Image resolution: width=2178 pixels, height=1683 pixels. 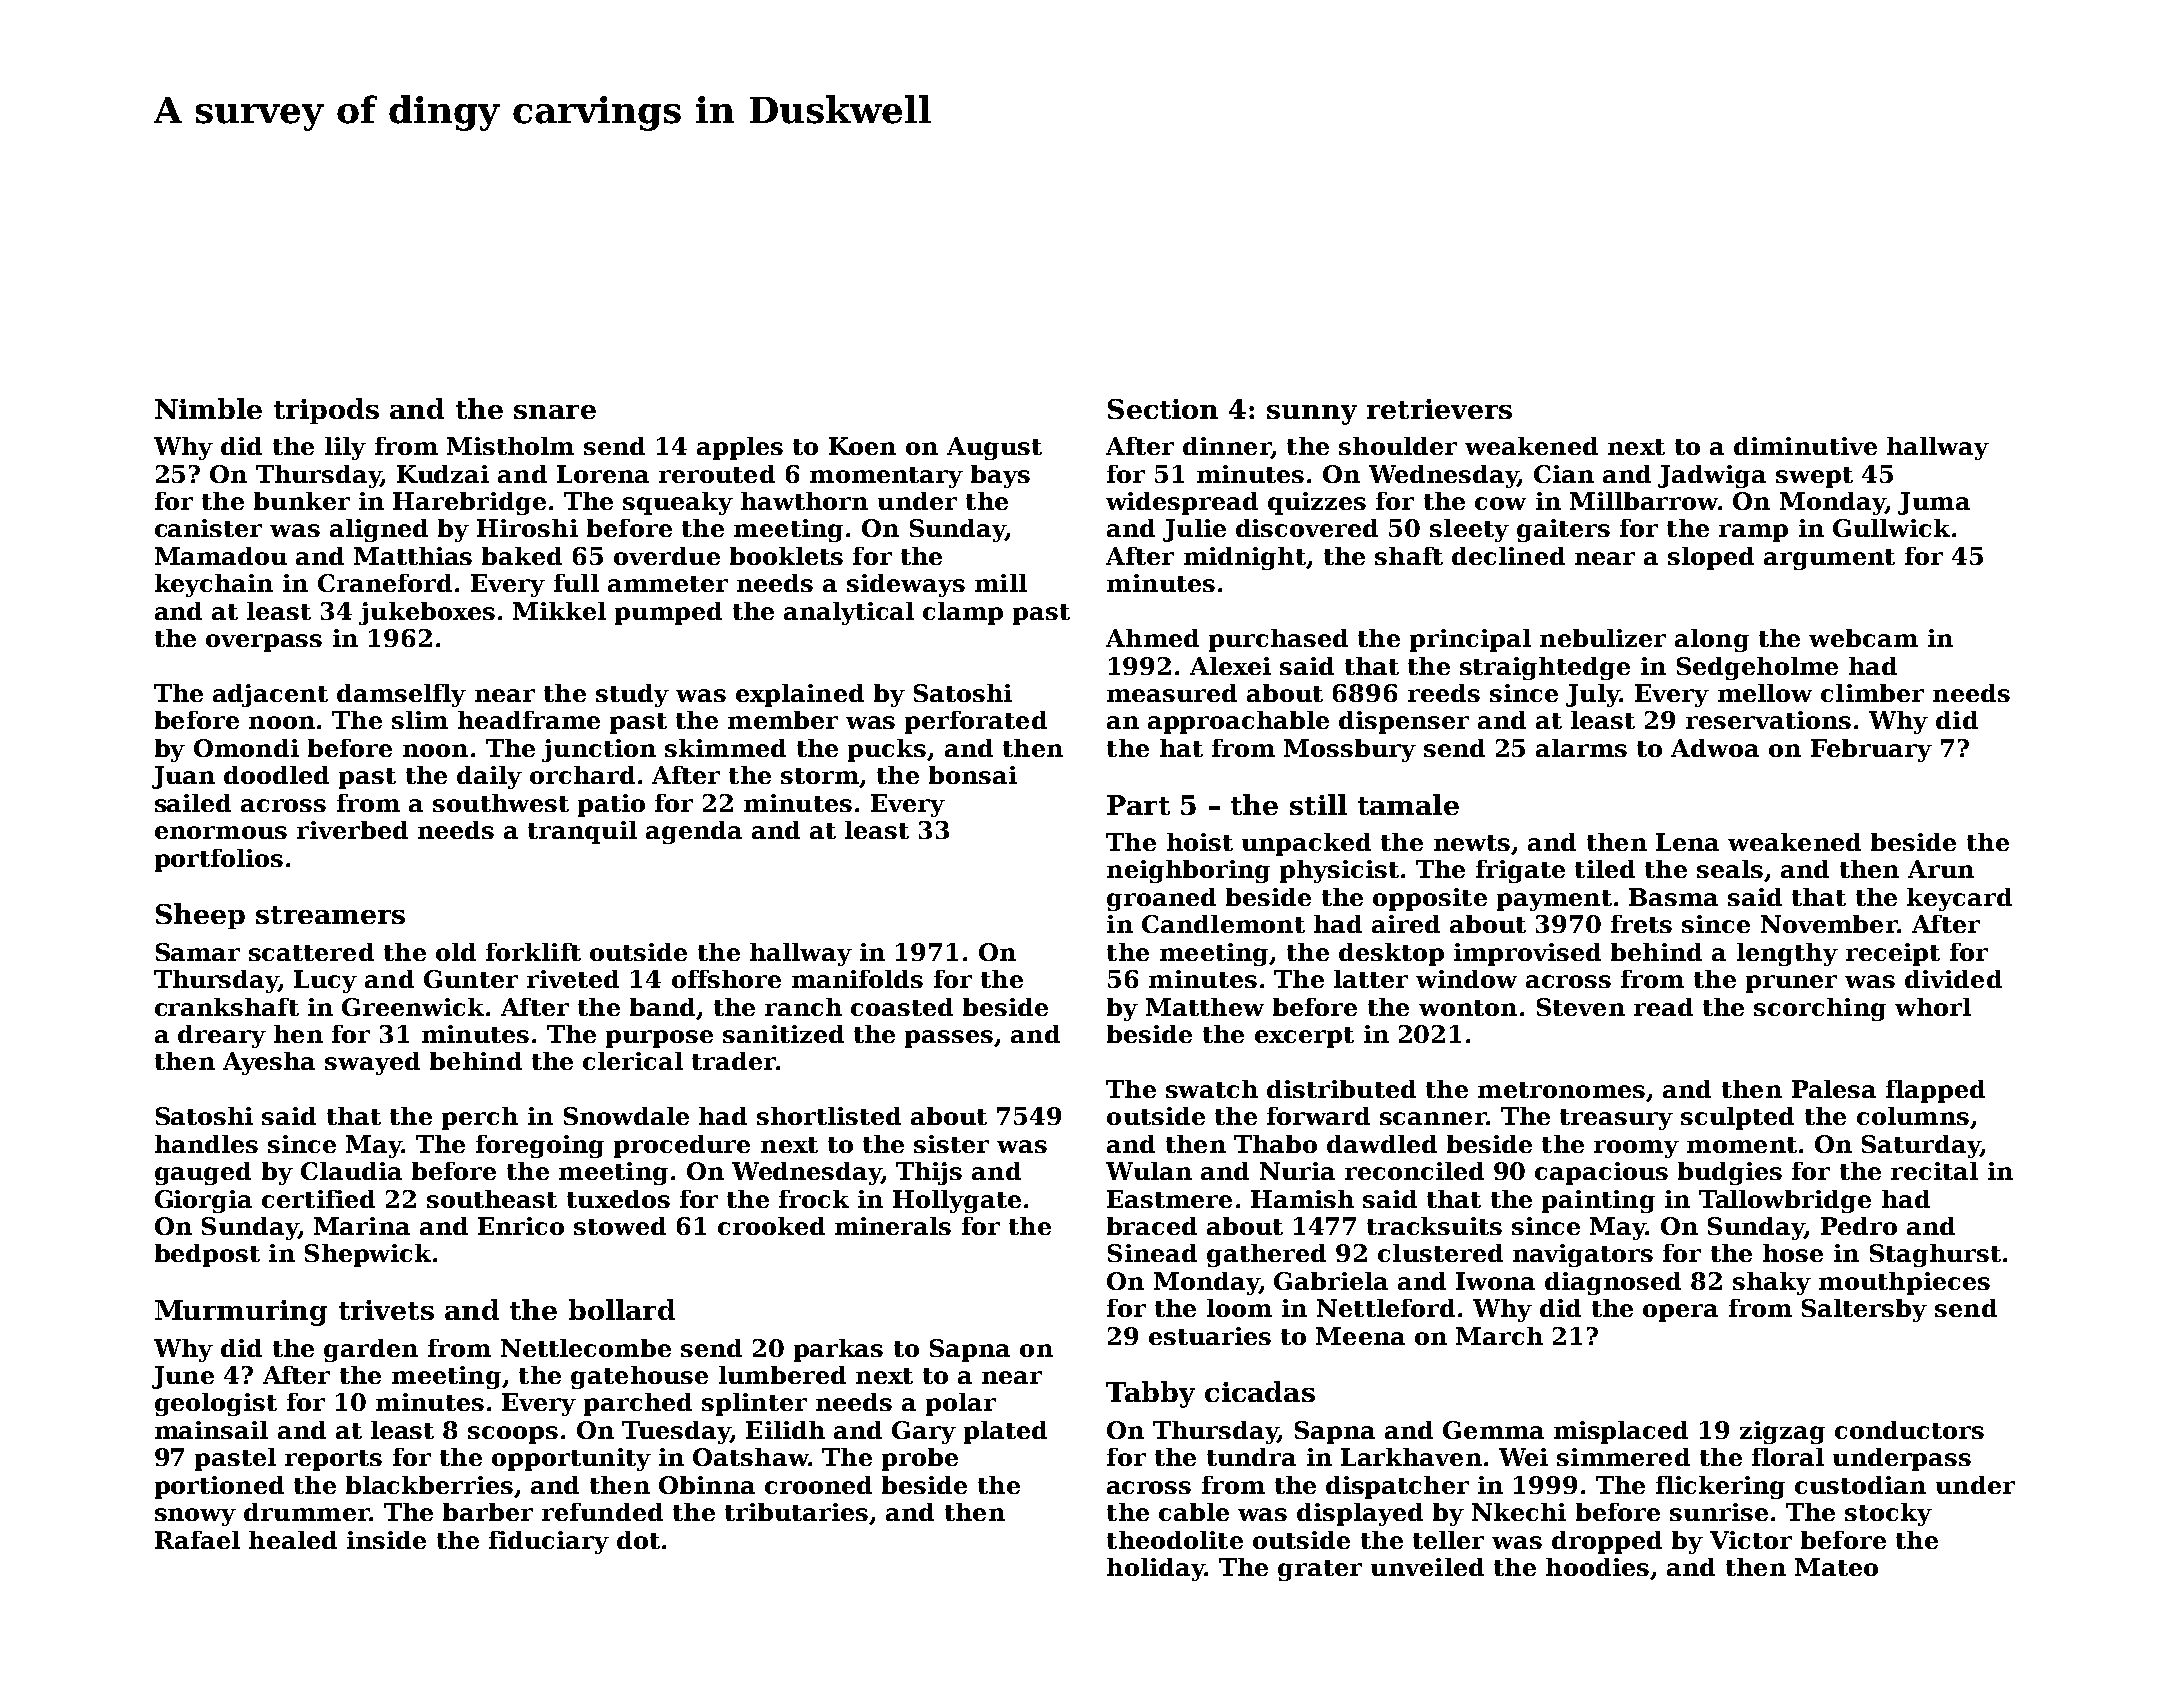 What do you see at coordinates (469, 503) in the page?
I see `Harebridge` at bounding box center [469, 503].
